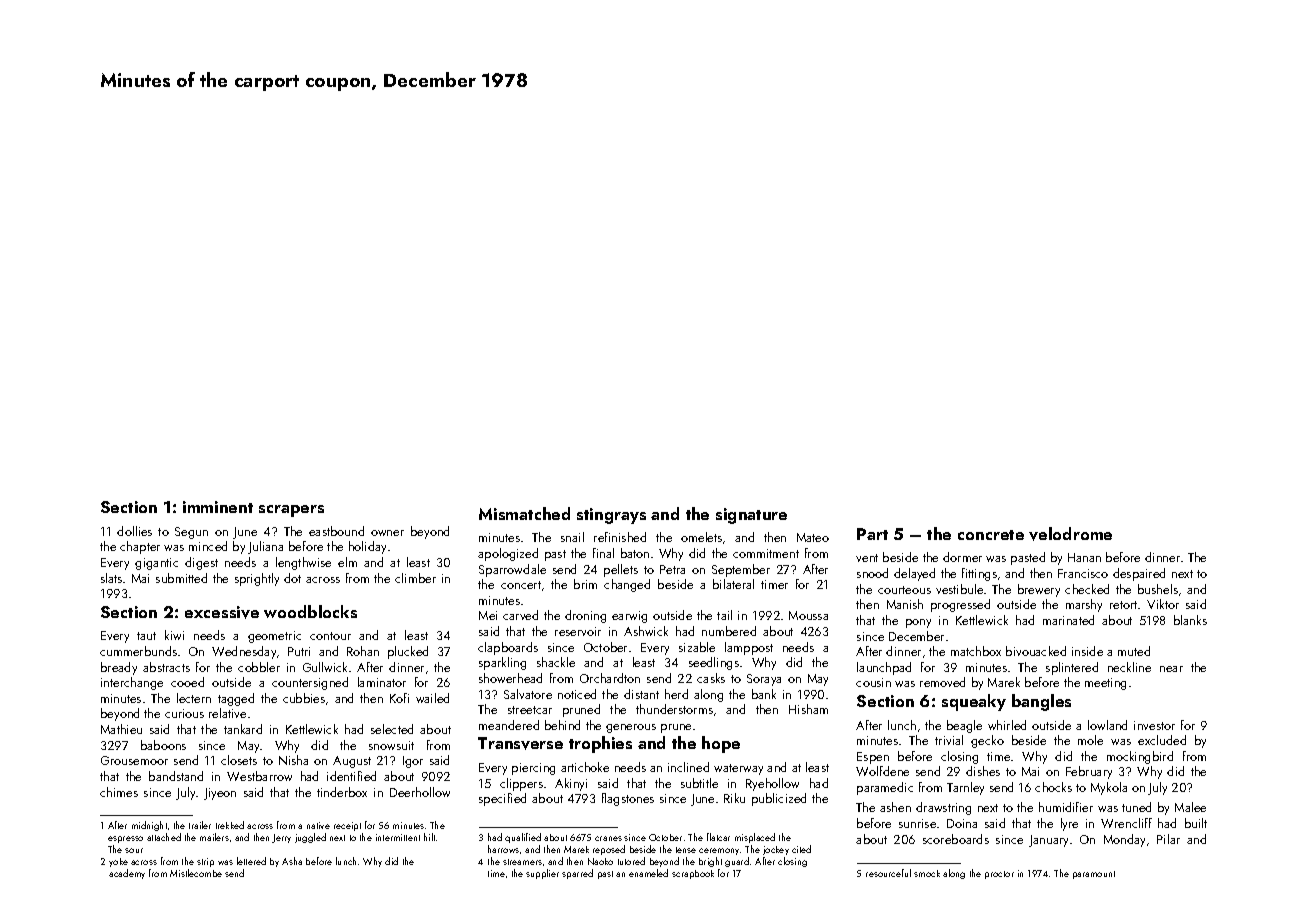 This screenshot has height=924, width=1308. Describe the element at coordinates (1123, 605) in the screenshot. I see `retort` at that location.
